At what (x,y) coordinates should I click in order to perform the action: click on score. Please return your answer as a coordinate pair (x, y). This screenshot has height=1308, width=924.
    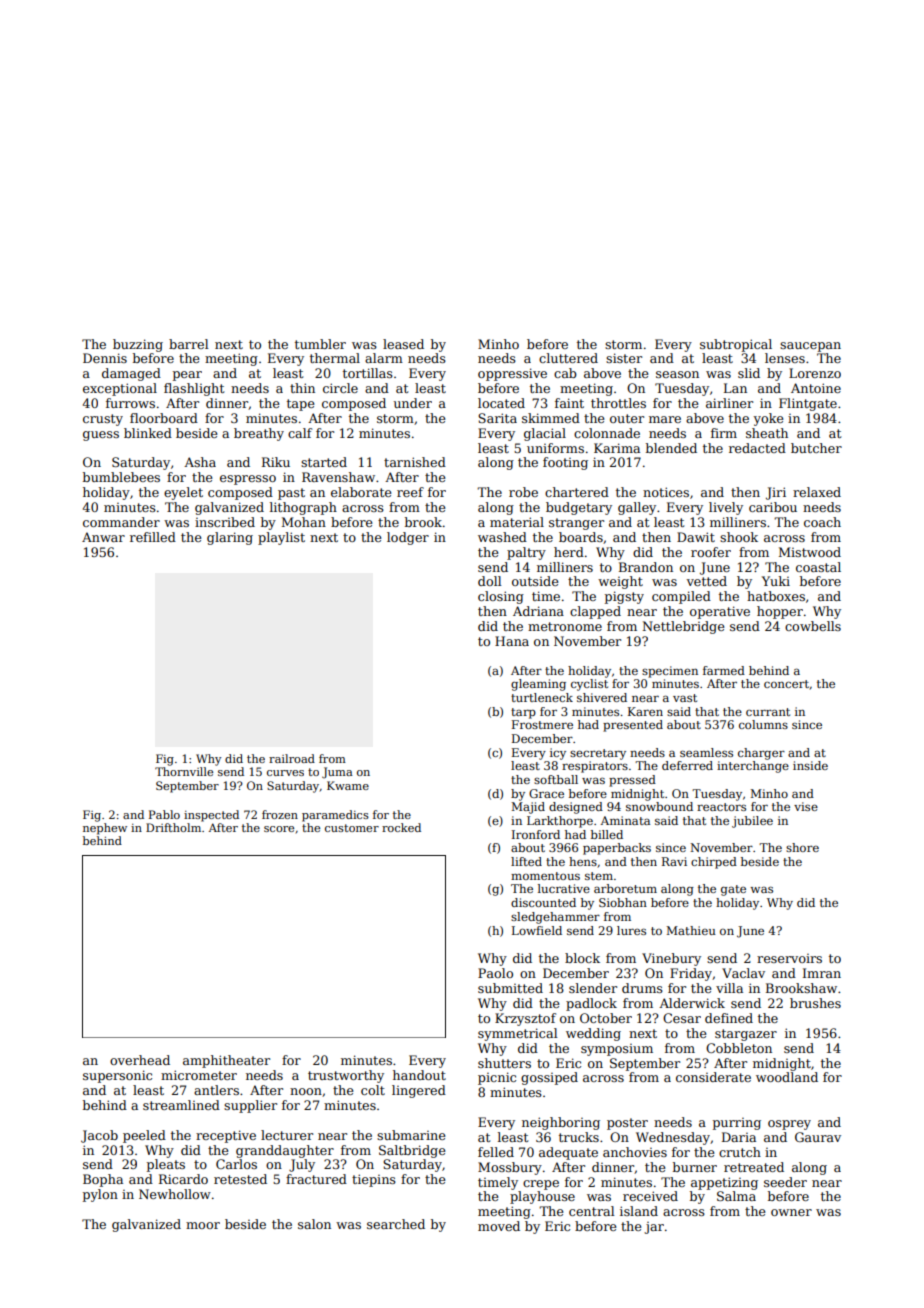
    Looking at the image, I should click on (279, 829).
